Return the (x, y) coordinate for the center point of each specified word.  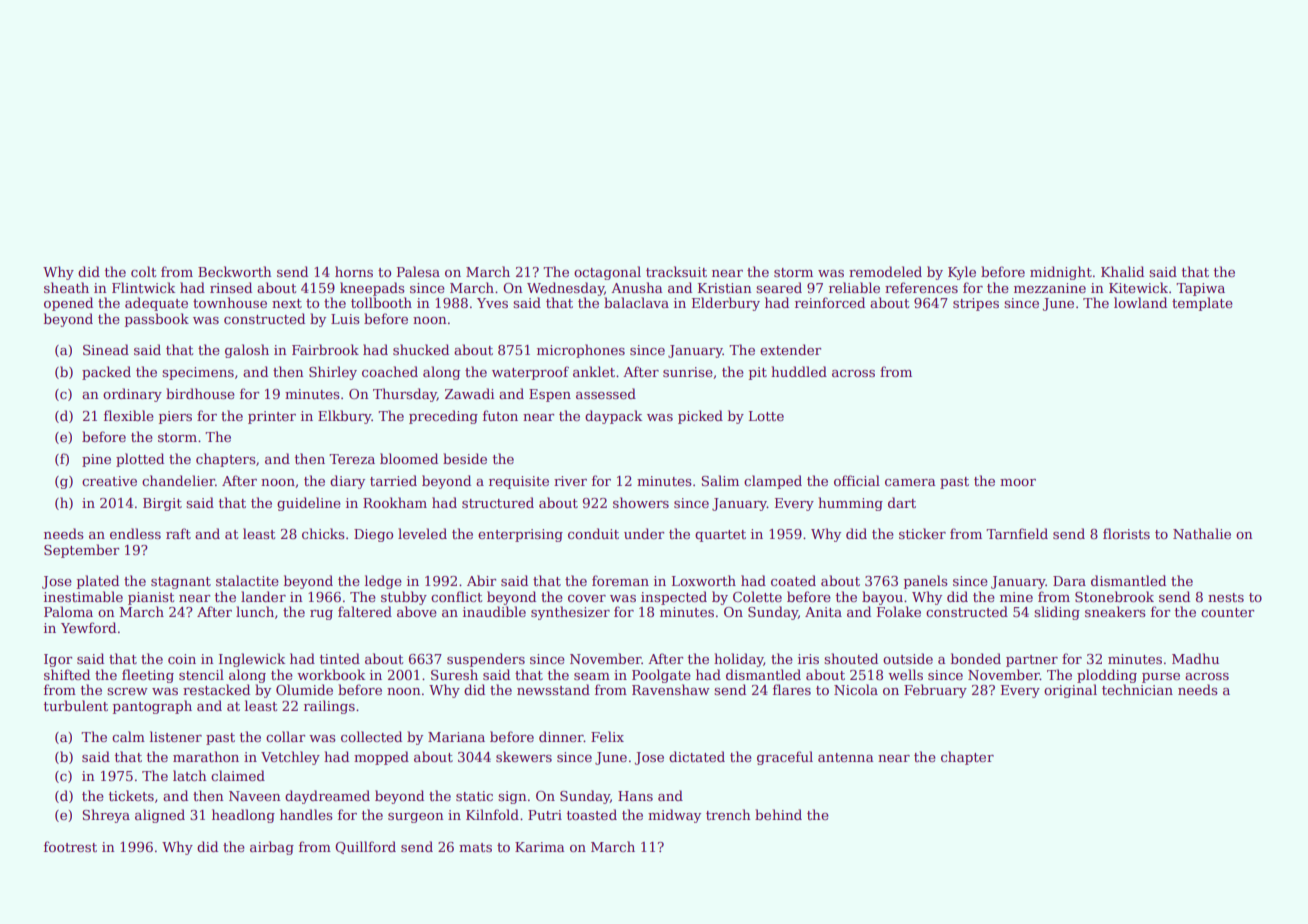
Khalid (1122, 271)
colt (143, 271)
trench (728, 814)
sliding (1057, 613)
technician (1137, 689)
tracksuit (676, 271)
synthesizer (570, 613)
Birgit (162, 504)
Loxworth (704, 580)
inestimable (83, 596)
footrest (70, 846)
